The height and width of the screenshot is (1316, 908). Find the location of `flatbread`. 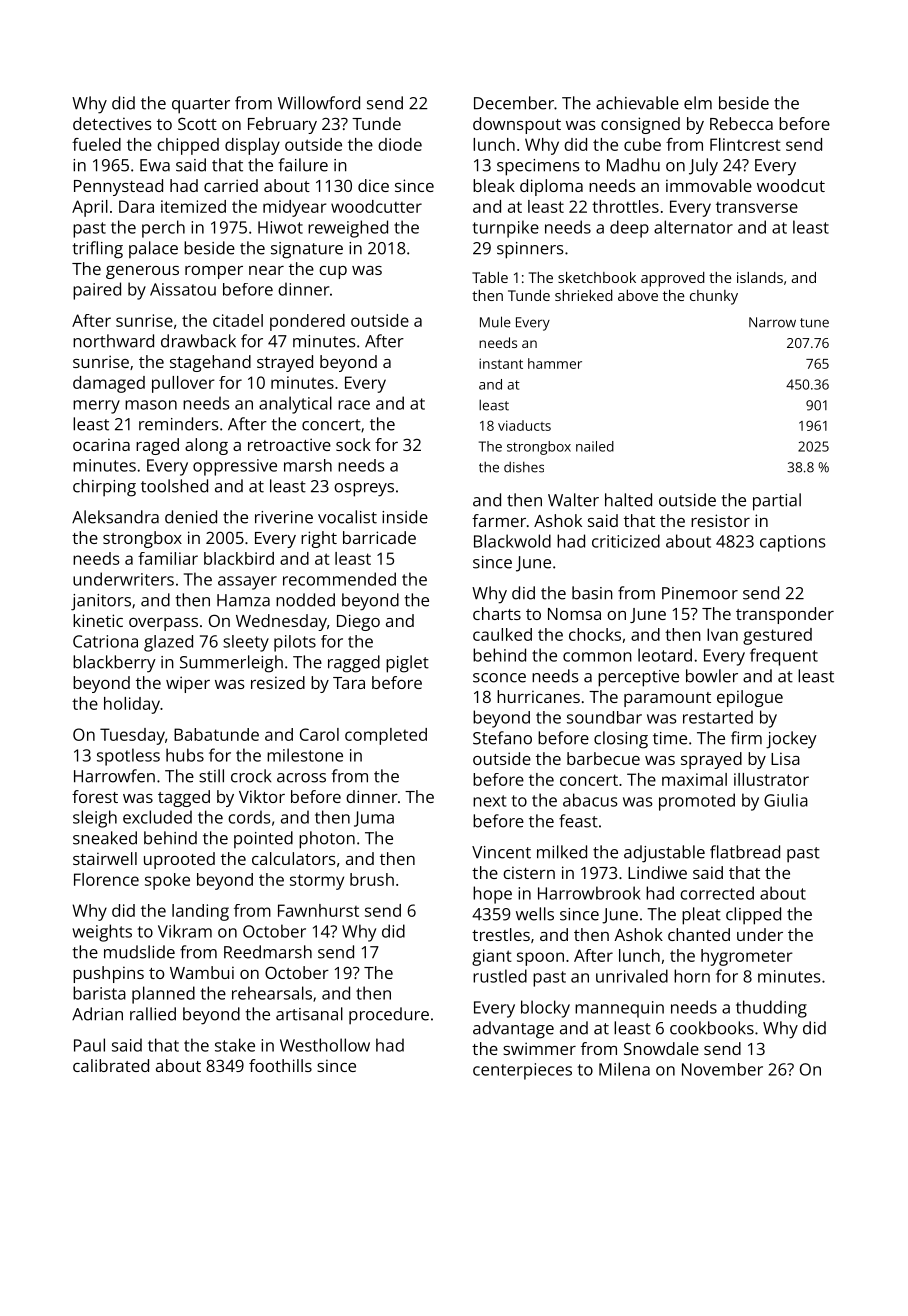

flatbread is located at coordinates (745, 852).
